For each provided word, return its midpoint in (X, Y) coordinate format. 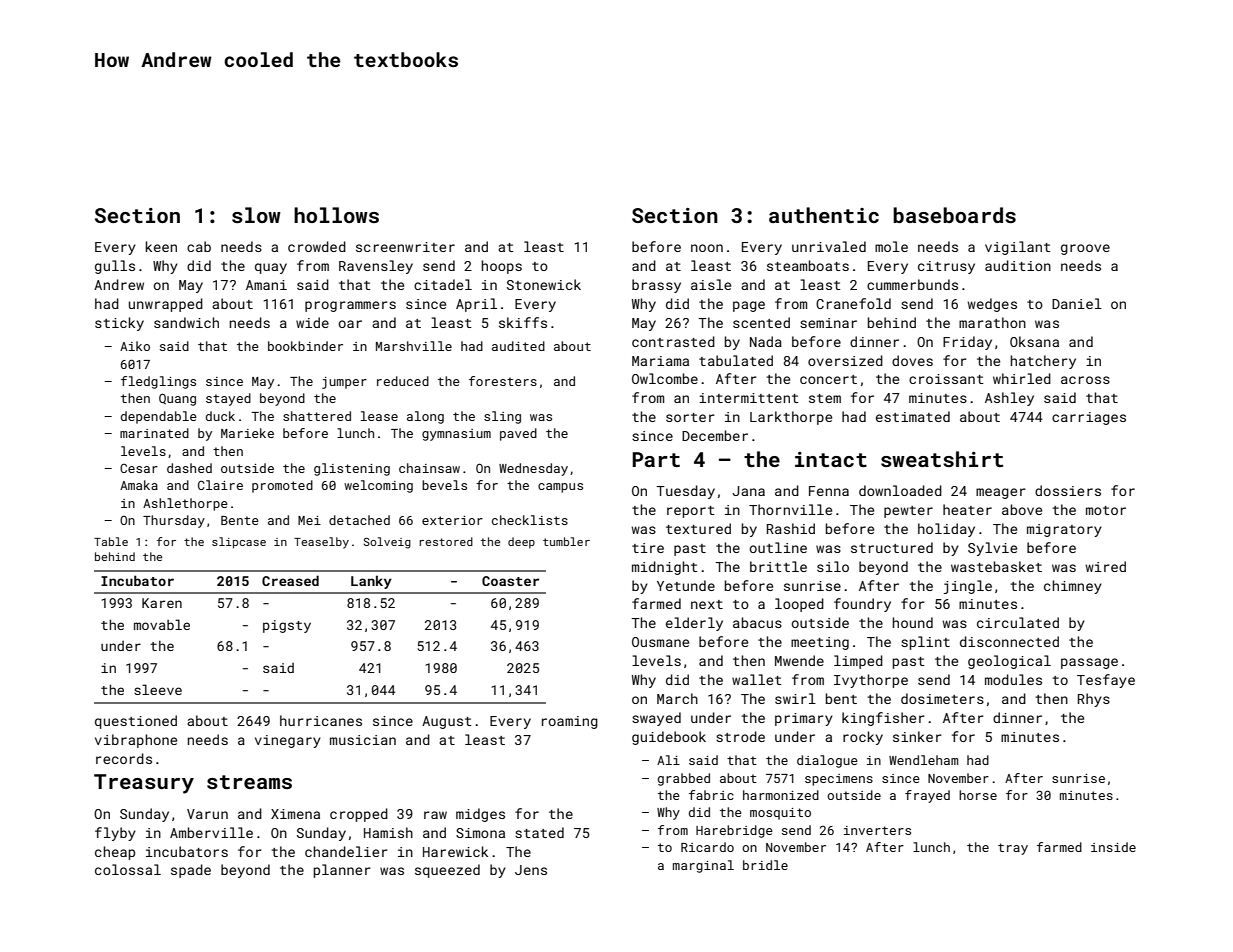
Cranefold (853, 303)
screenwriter (405, 247)
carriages (1089, 418)
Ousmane (660, 642)
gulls (115, 267)
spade (191, 871)
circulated (1018, 622)
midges (480, 815)
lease (379, 416)
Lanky (371, 582)
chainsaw (429, 468)
